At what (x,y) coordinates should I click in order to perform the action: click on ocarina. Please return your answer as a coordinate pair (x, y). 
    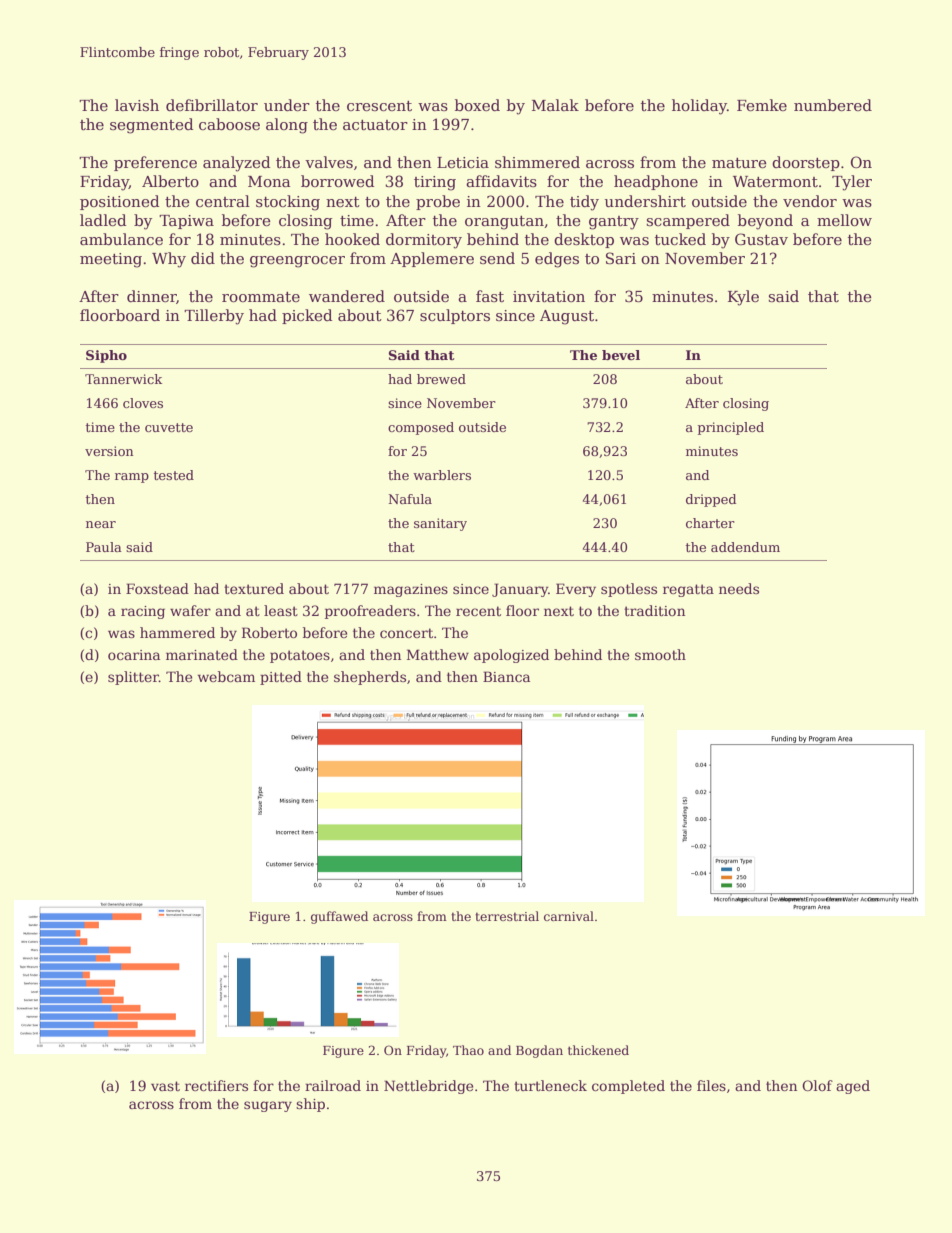
    Looking at the image, I should click on (134, 655).
